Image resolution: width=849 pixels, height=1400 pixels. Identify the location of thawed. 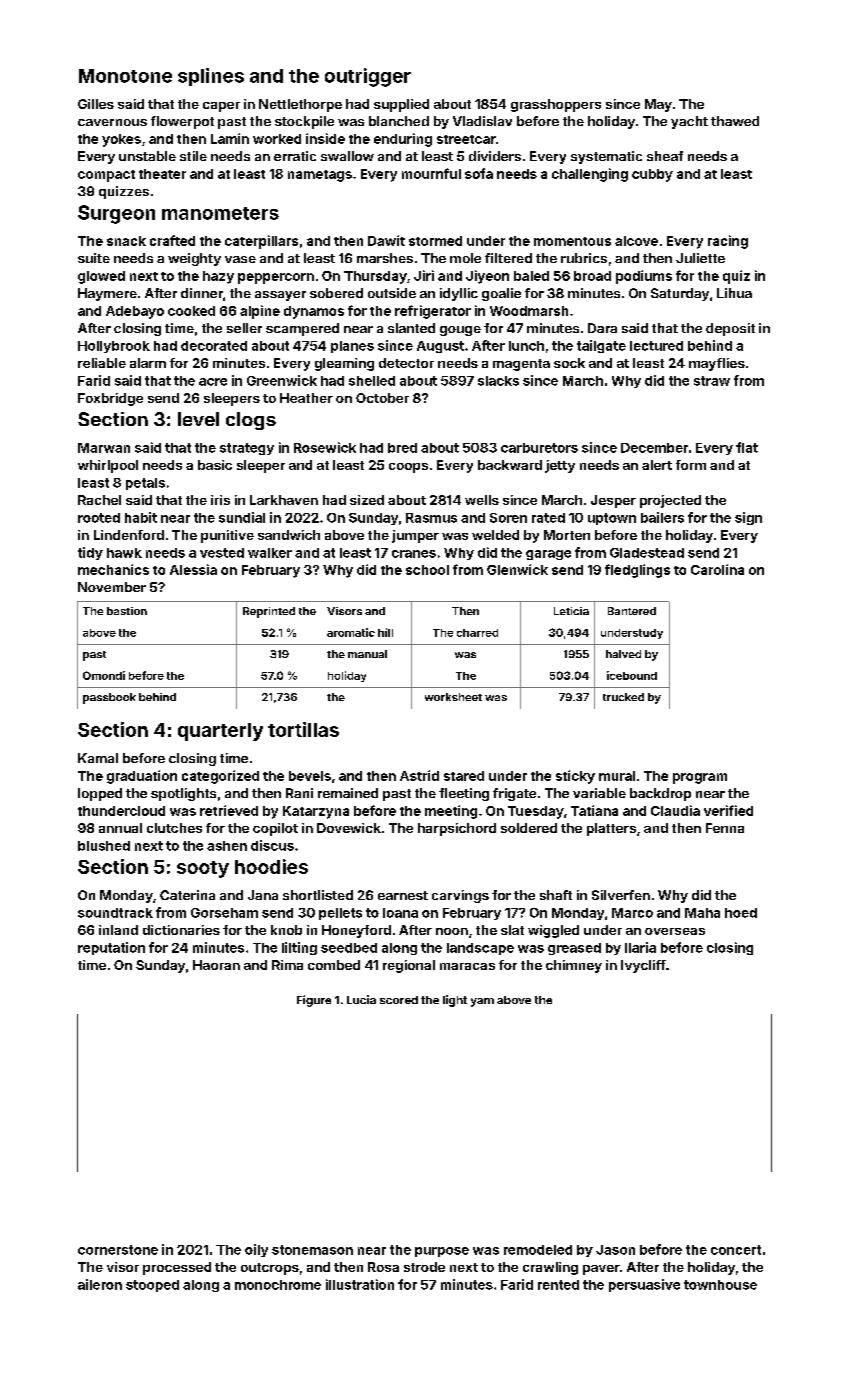
(735, 121).
